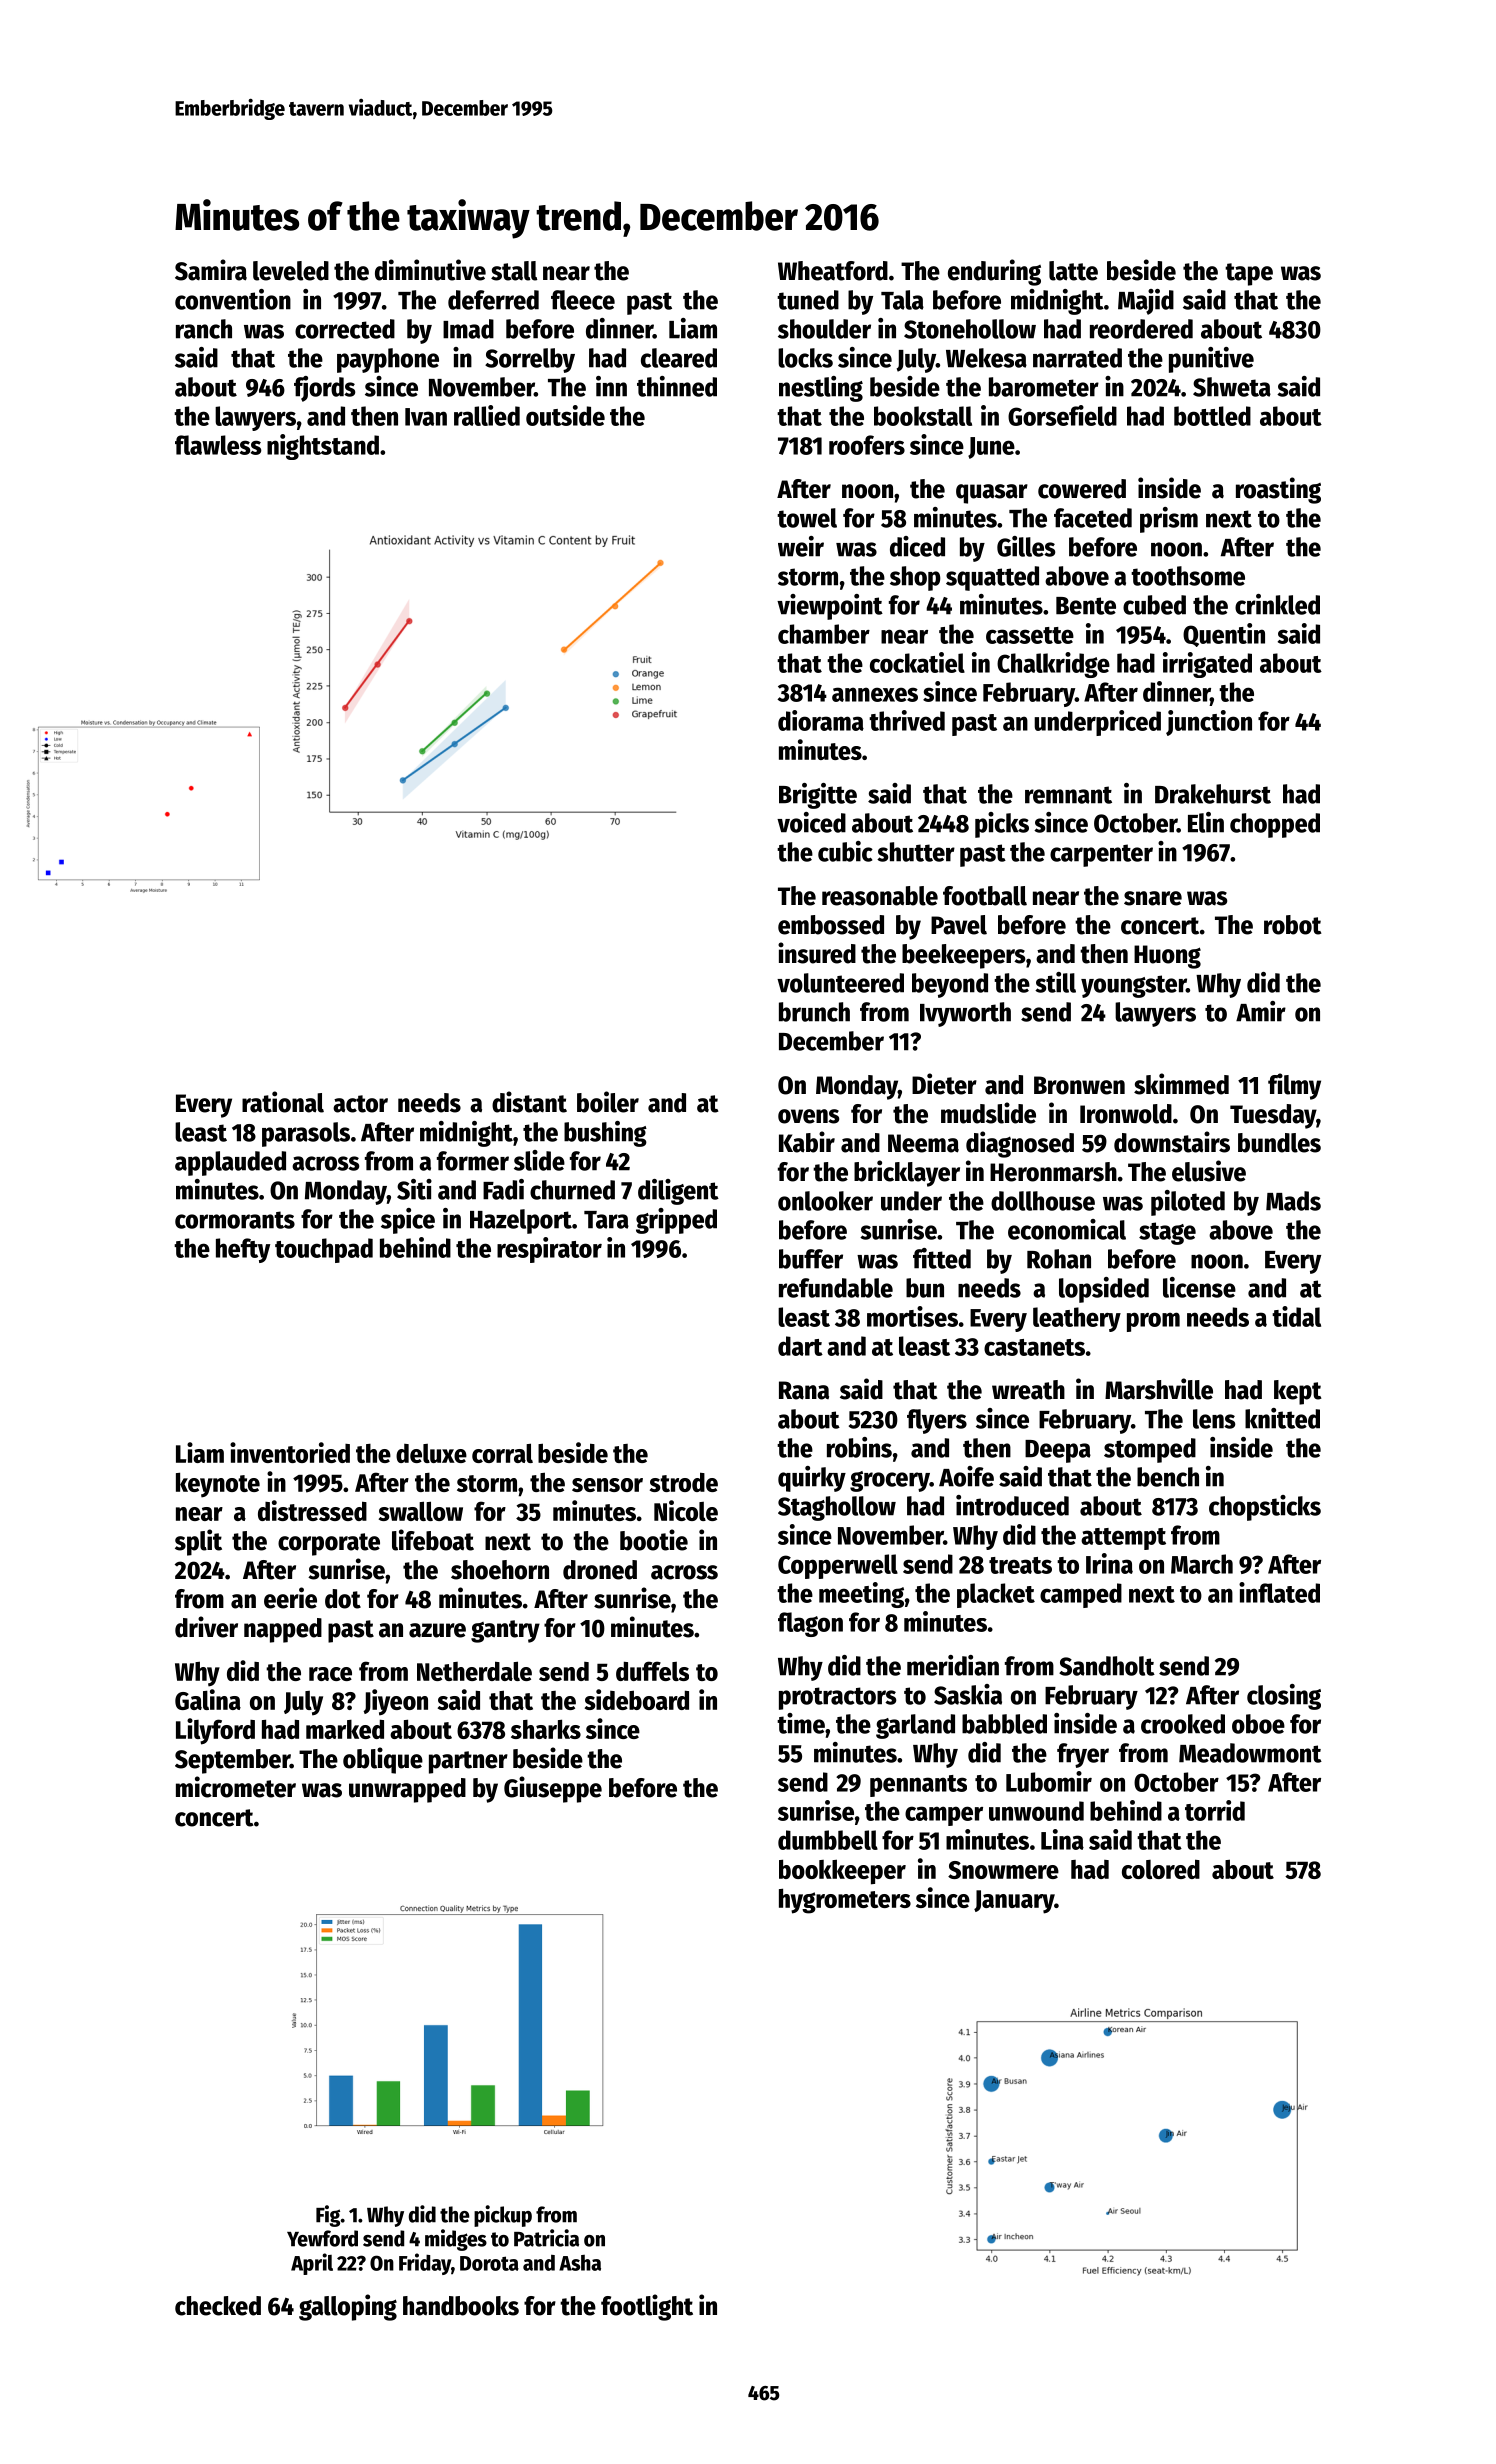 Image resolution: width=1496 pixels, height=2464 pixels. What do you see at coordinates (206, 1627) in the screenshot?
I see `driver` at bounding box center [206, 1627].
